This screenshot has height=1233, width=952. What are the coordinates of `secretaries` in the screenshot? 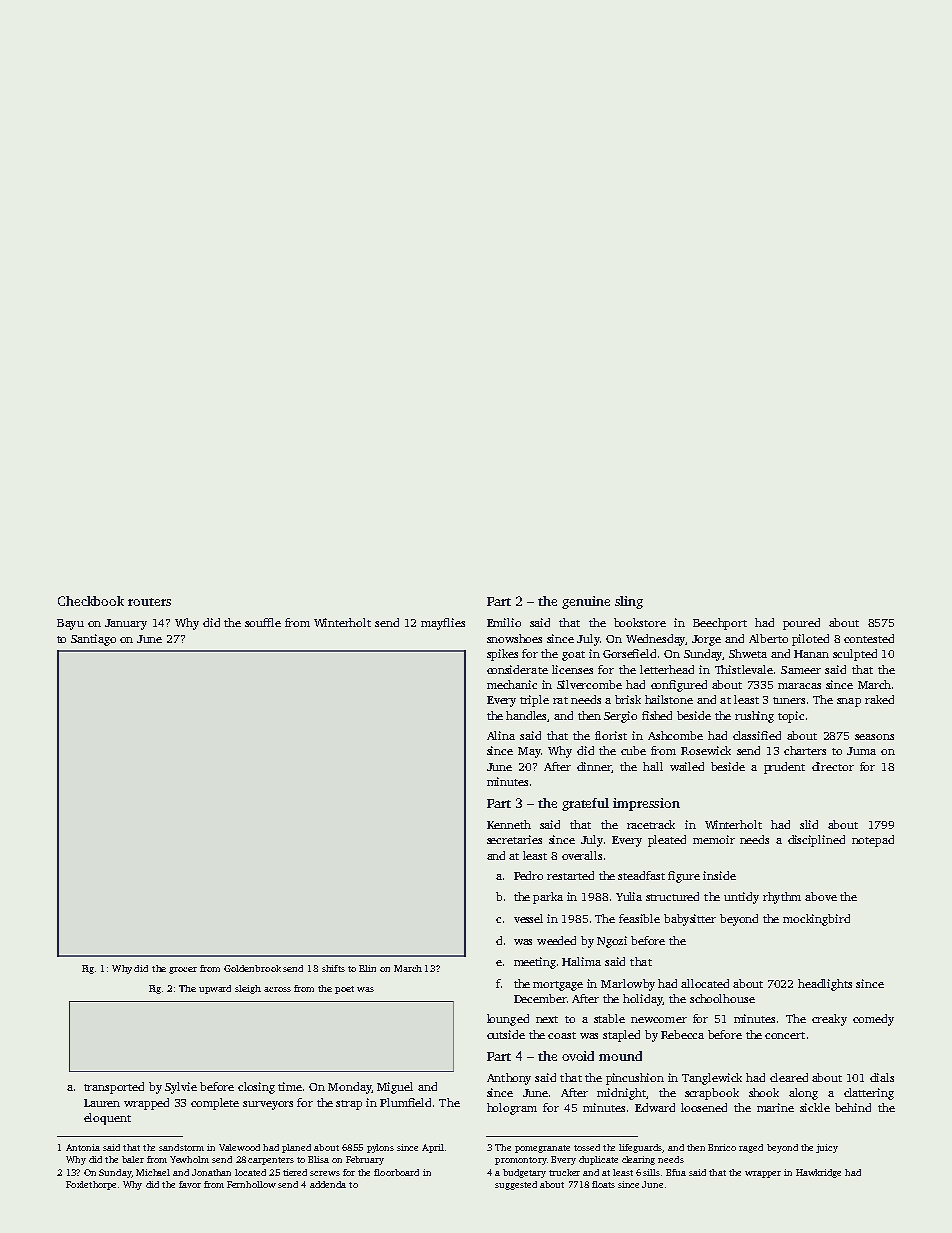 It's located at (514, 839).
